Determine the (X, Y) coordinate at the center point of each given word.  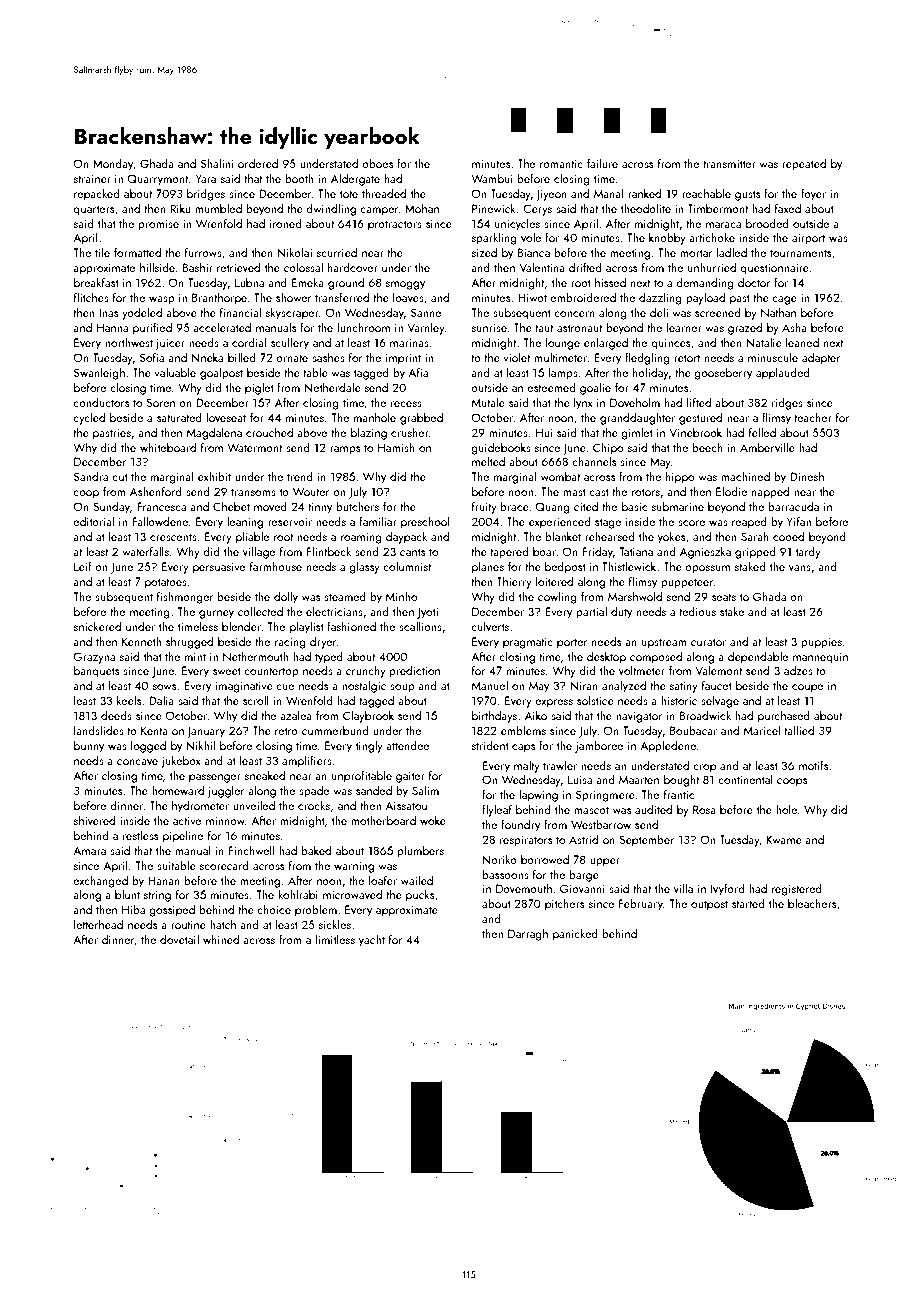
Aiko (536, 715)
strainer (92, 178)
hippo (680, 477)
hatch (223, 924)
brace (514, 506)
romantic (561, 163)
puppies (821, 643)
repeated (804, 164)
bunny (89, 746)
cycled (89, 418)
